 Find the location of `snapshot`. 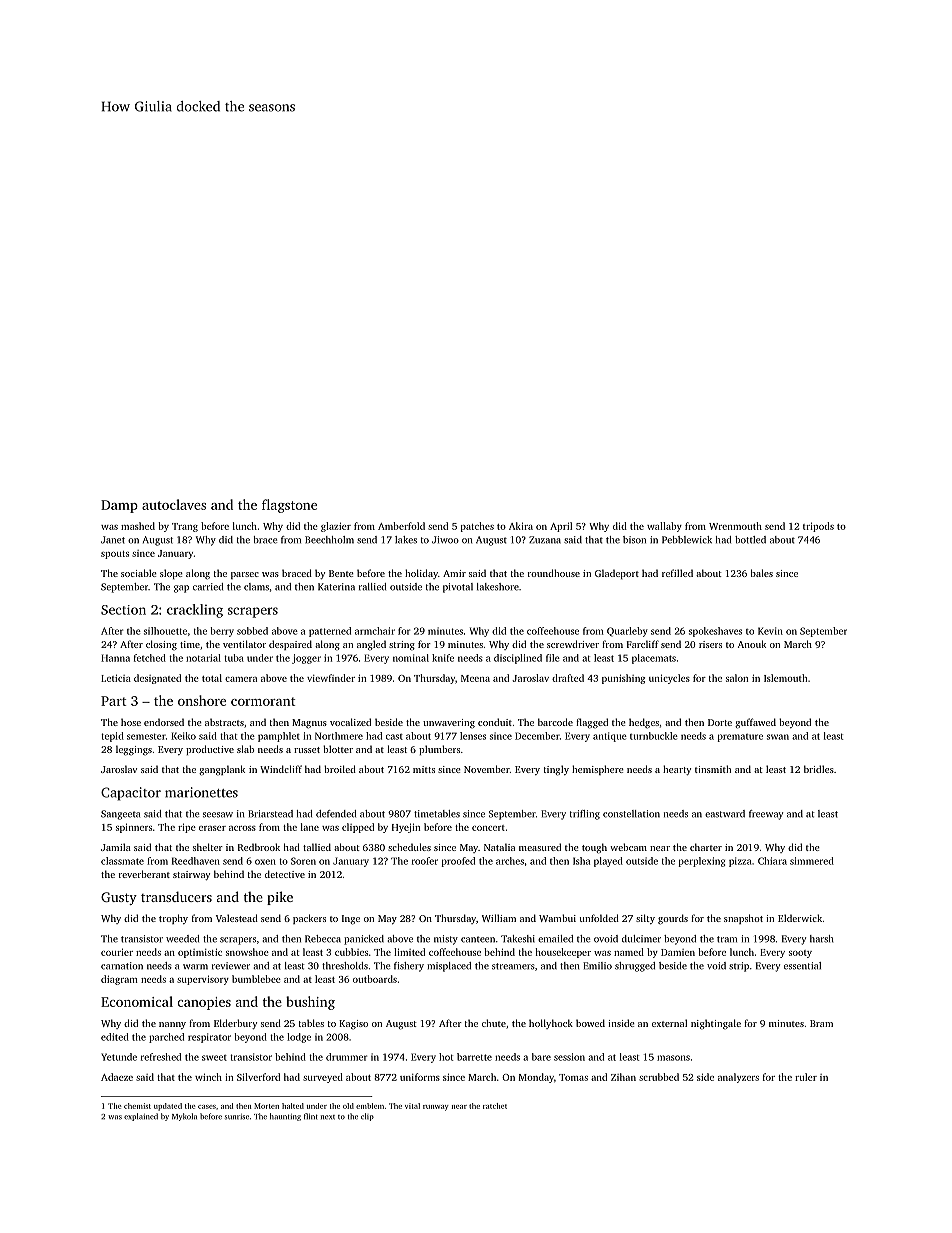

snapshot is located at coordinates (743, 919).
